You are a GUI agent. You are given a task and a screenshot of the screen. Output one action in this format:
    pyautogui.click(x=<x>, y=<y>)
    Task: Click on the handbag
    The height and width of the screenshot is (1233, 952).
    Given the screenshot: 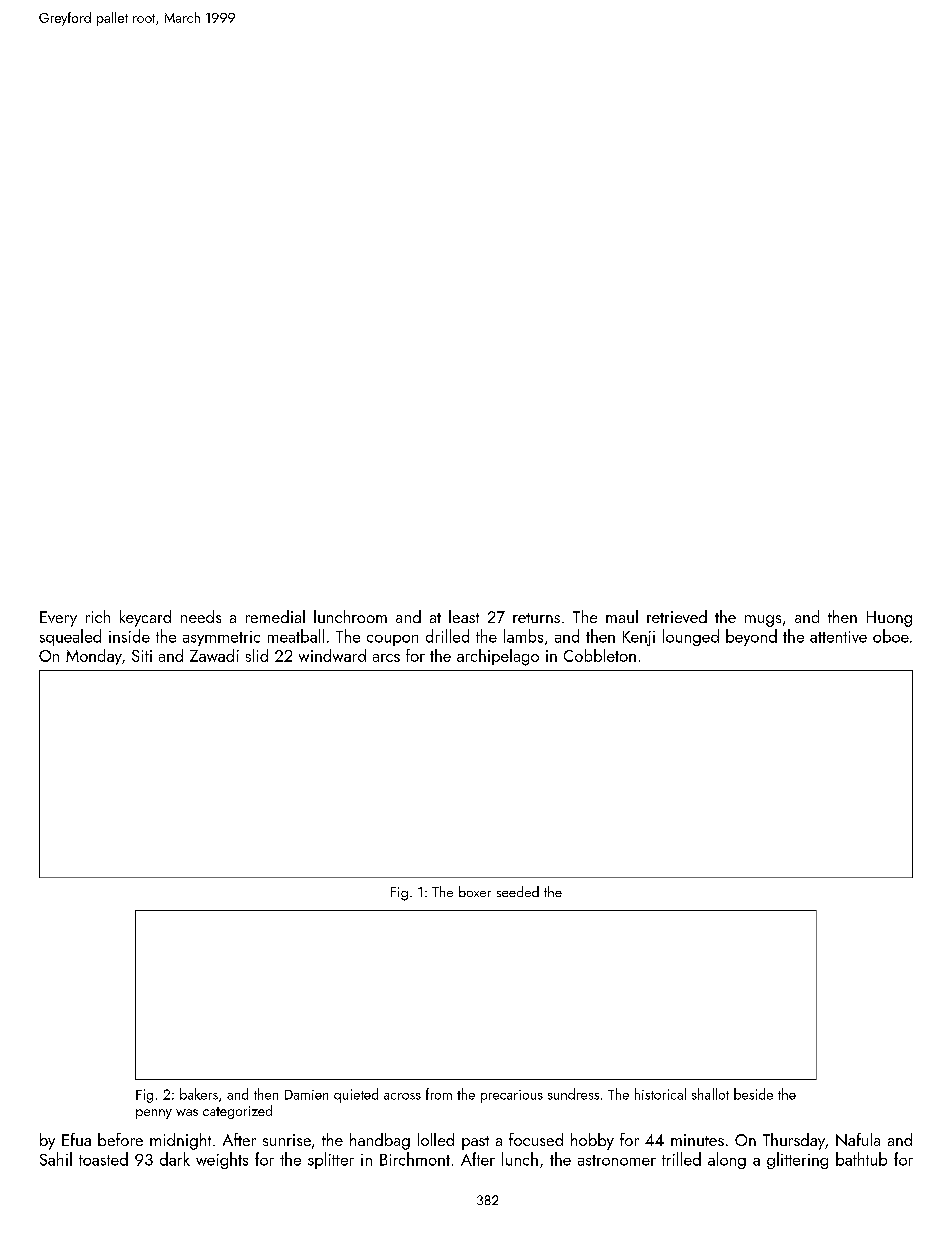 What is the action you would take?
    pyautogui.click(x=380, y=1141)
